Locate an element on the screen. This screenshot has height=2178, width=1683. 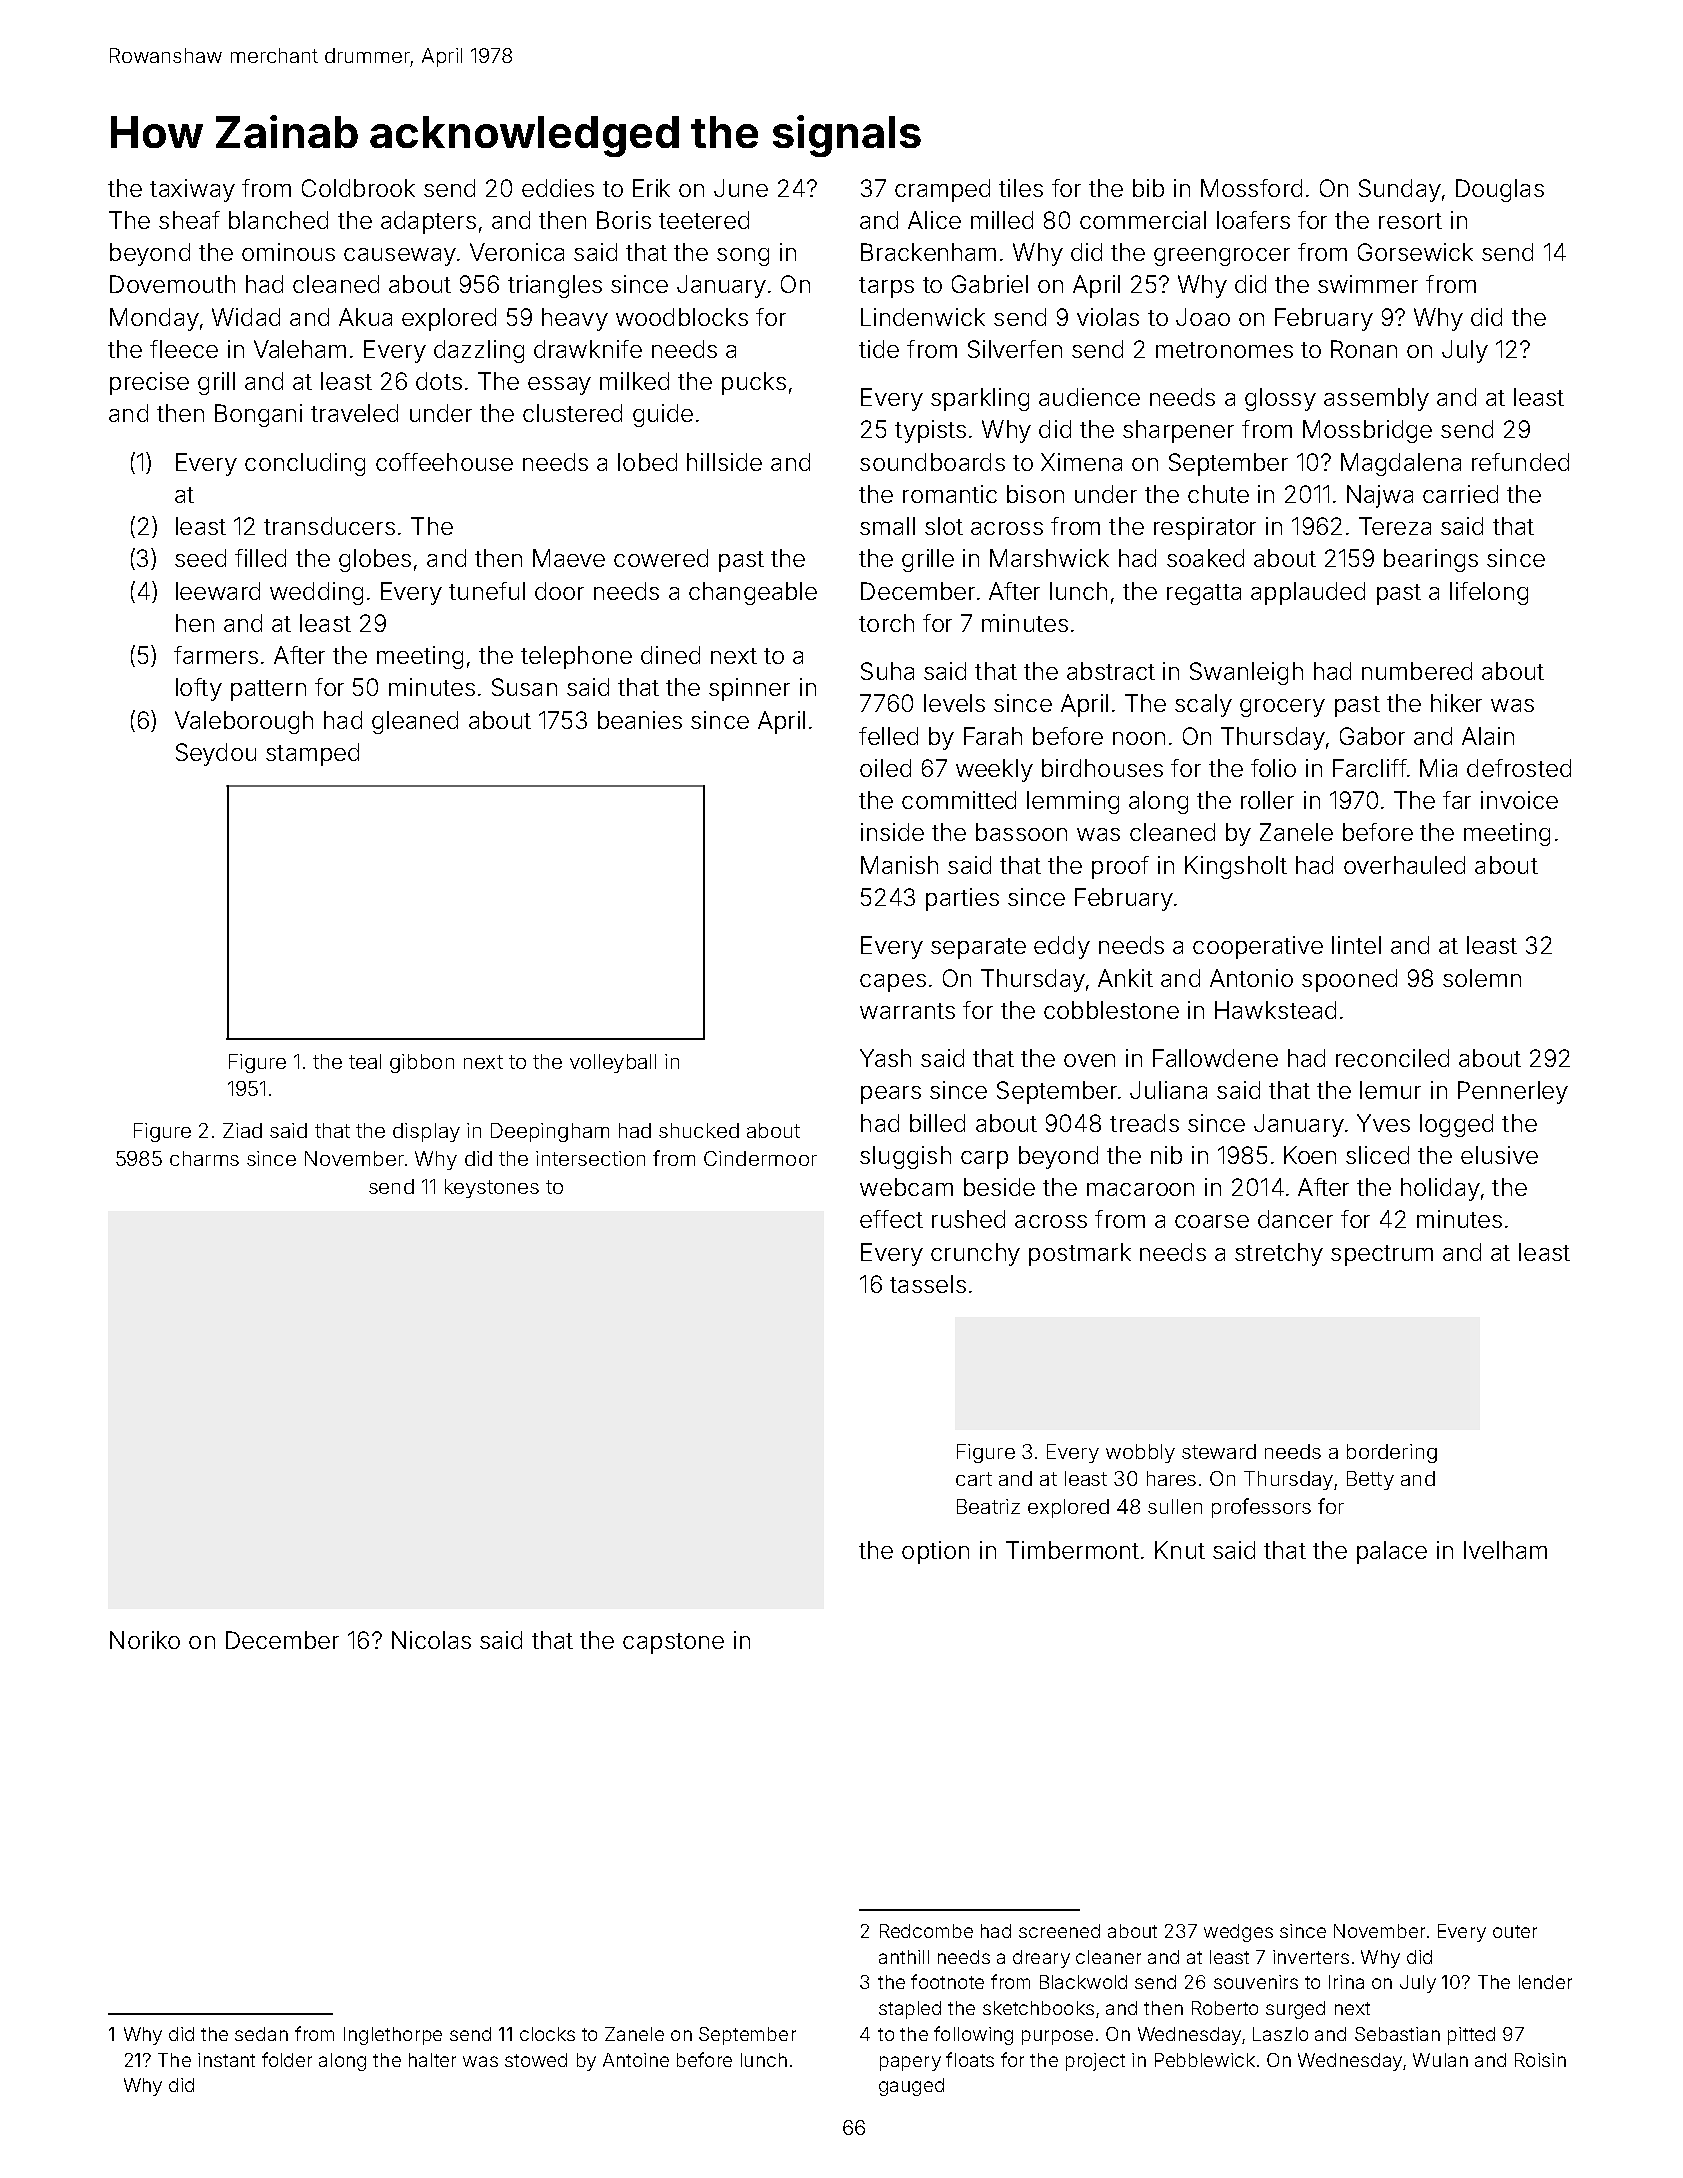
overhauled is located at coordinates (1404, 865).
